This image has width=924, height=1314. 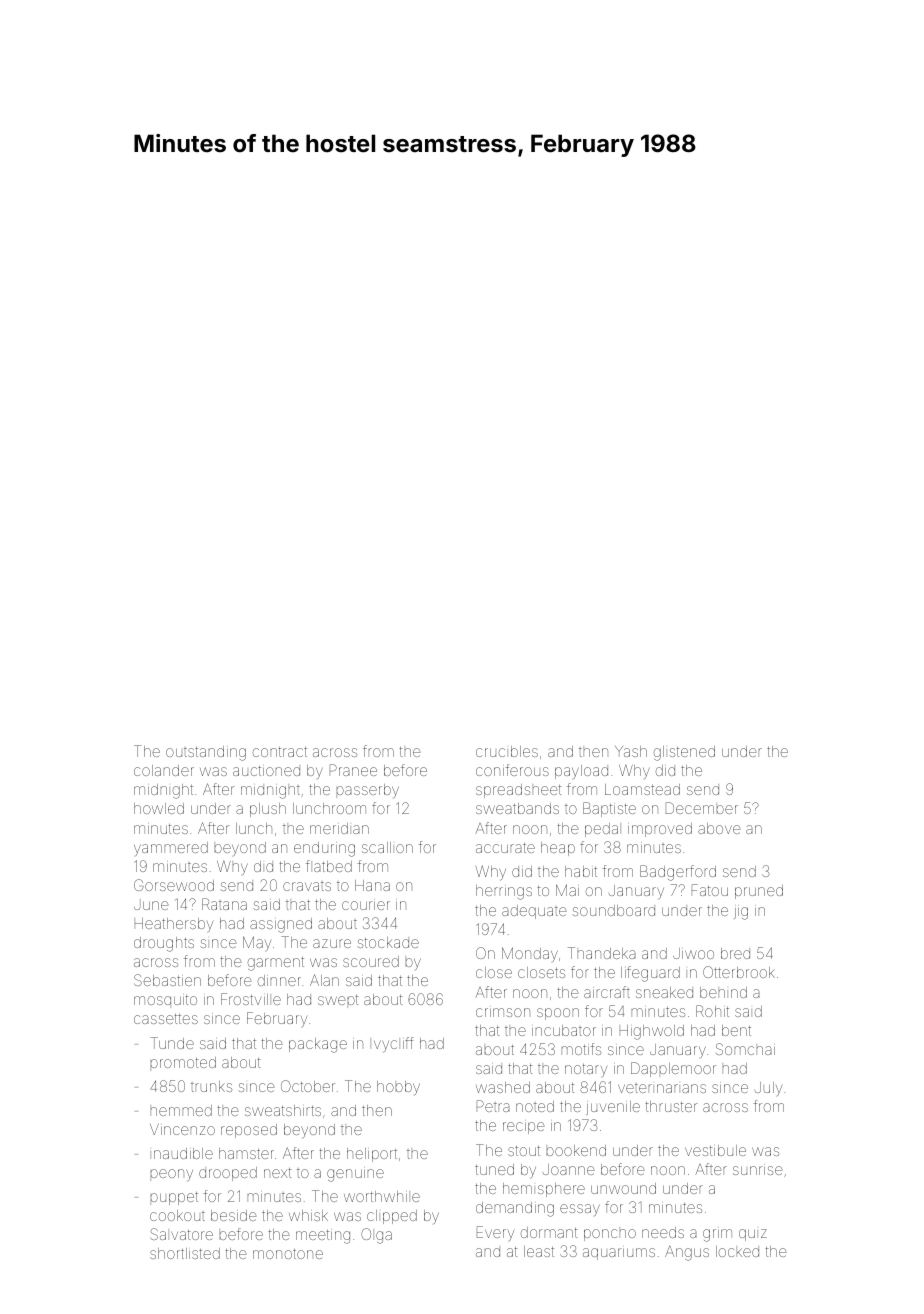 What do you see at coordinates (181, 1110) in the image?
I see `hemmed` at bounding box center [181, 1110].
